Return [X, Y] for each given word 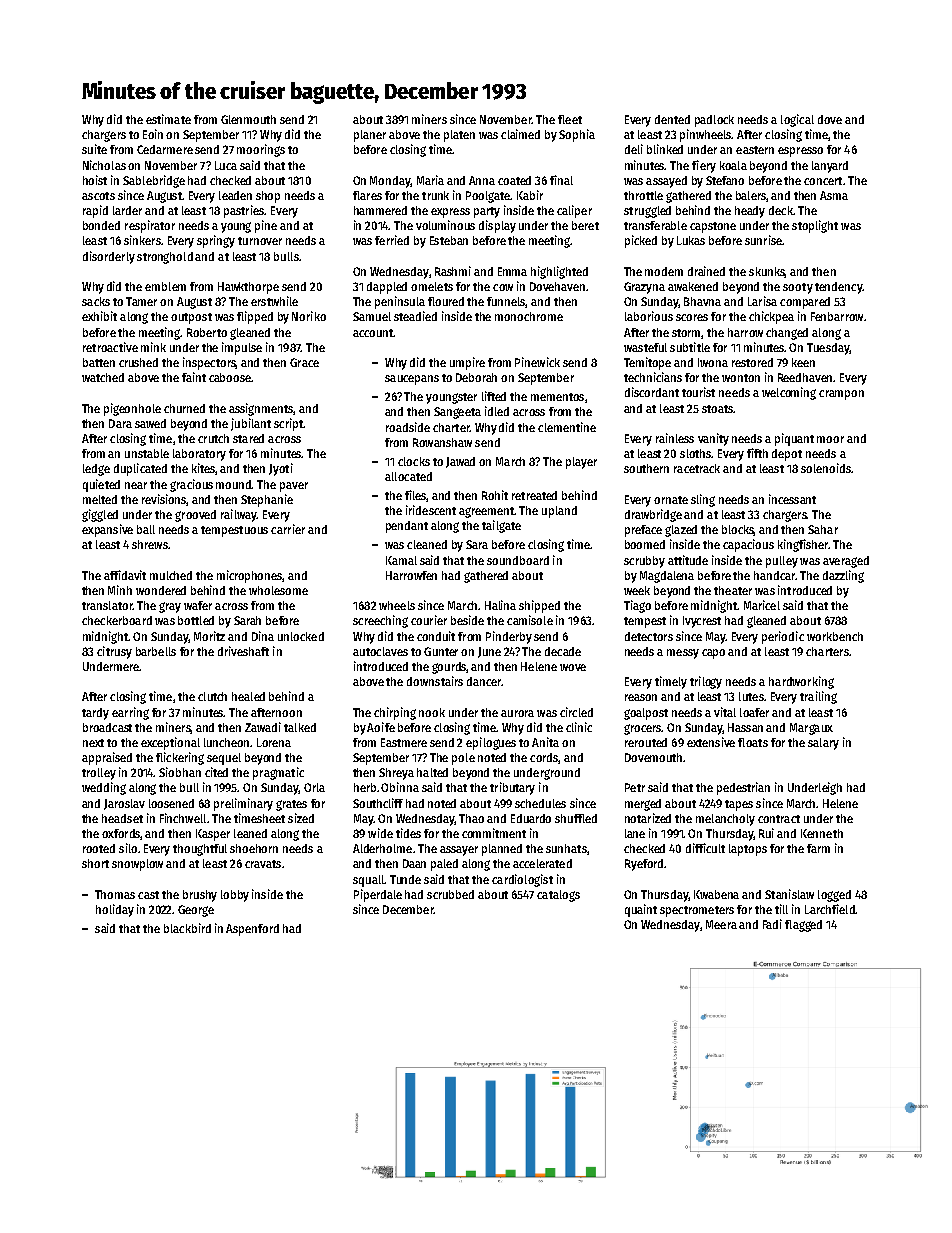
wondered [161, 590]
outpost [191, 318]
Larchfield [830, 909]
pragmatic [278, 773]
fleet [570, 119]
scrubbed [450, 894]
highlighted [559, 272]
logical [797, 120]
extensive [711, 742]
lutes [751, 696]
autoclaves [380, 651]
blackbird [187, 928]
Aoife [381, 727]
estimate [168, 119]
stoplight [815, 226]
